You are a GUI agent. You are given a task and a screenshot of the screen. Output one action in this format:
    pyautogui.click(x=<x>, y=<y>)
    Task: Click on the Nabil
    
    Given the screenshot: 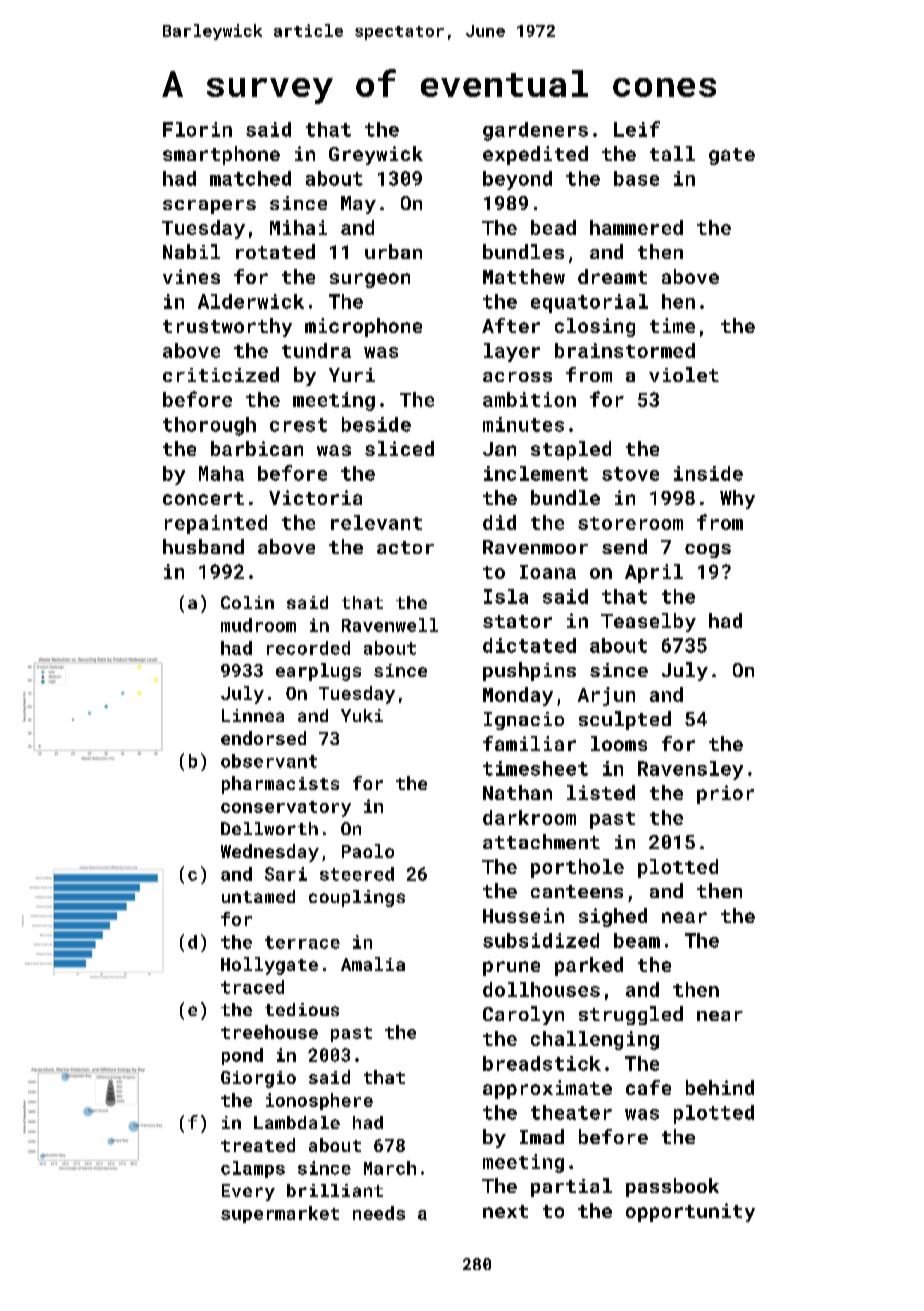 What is the action you would take?
    pyautogui.click(x=191, y=251)
